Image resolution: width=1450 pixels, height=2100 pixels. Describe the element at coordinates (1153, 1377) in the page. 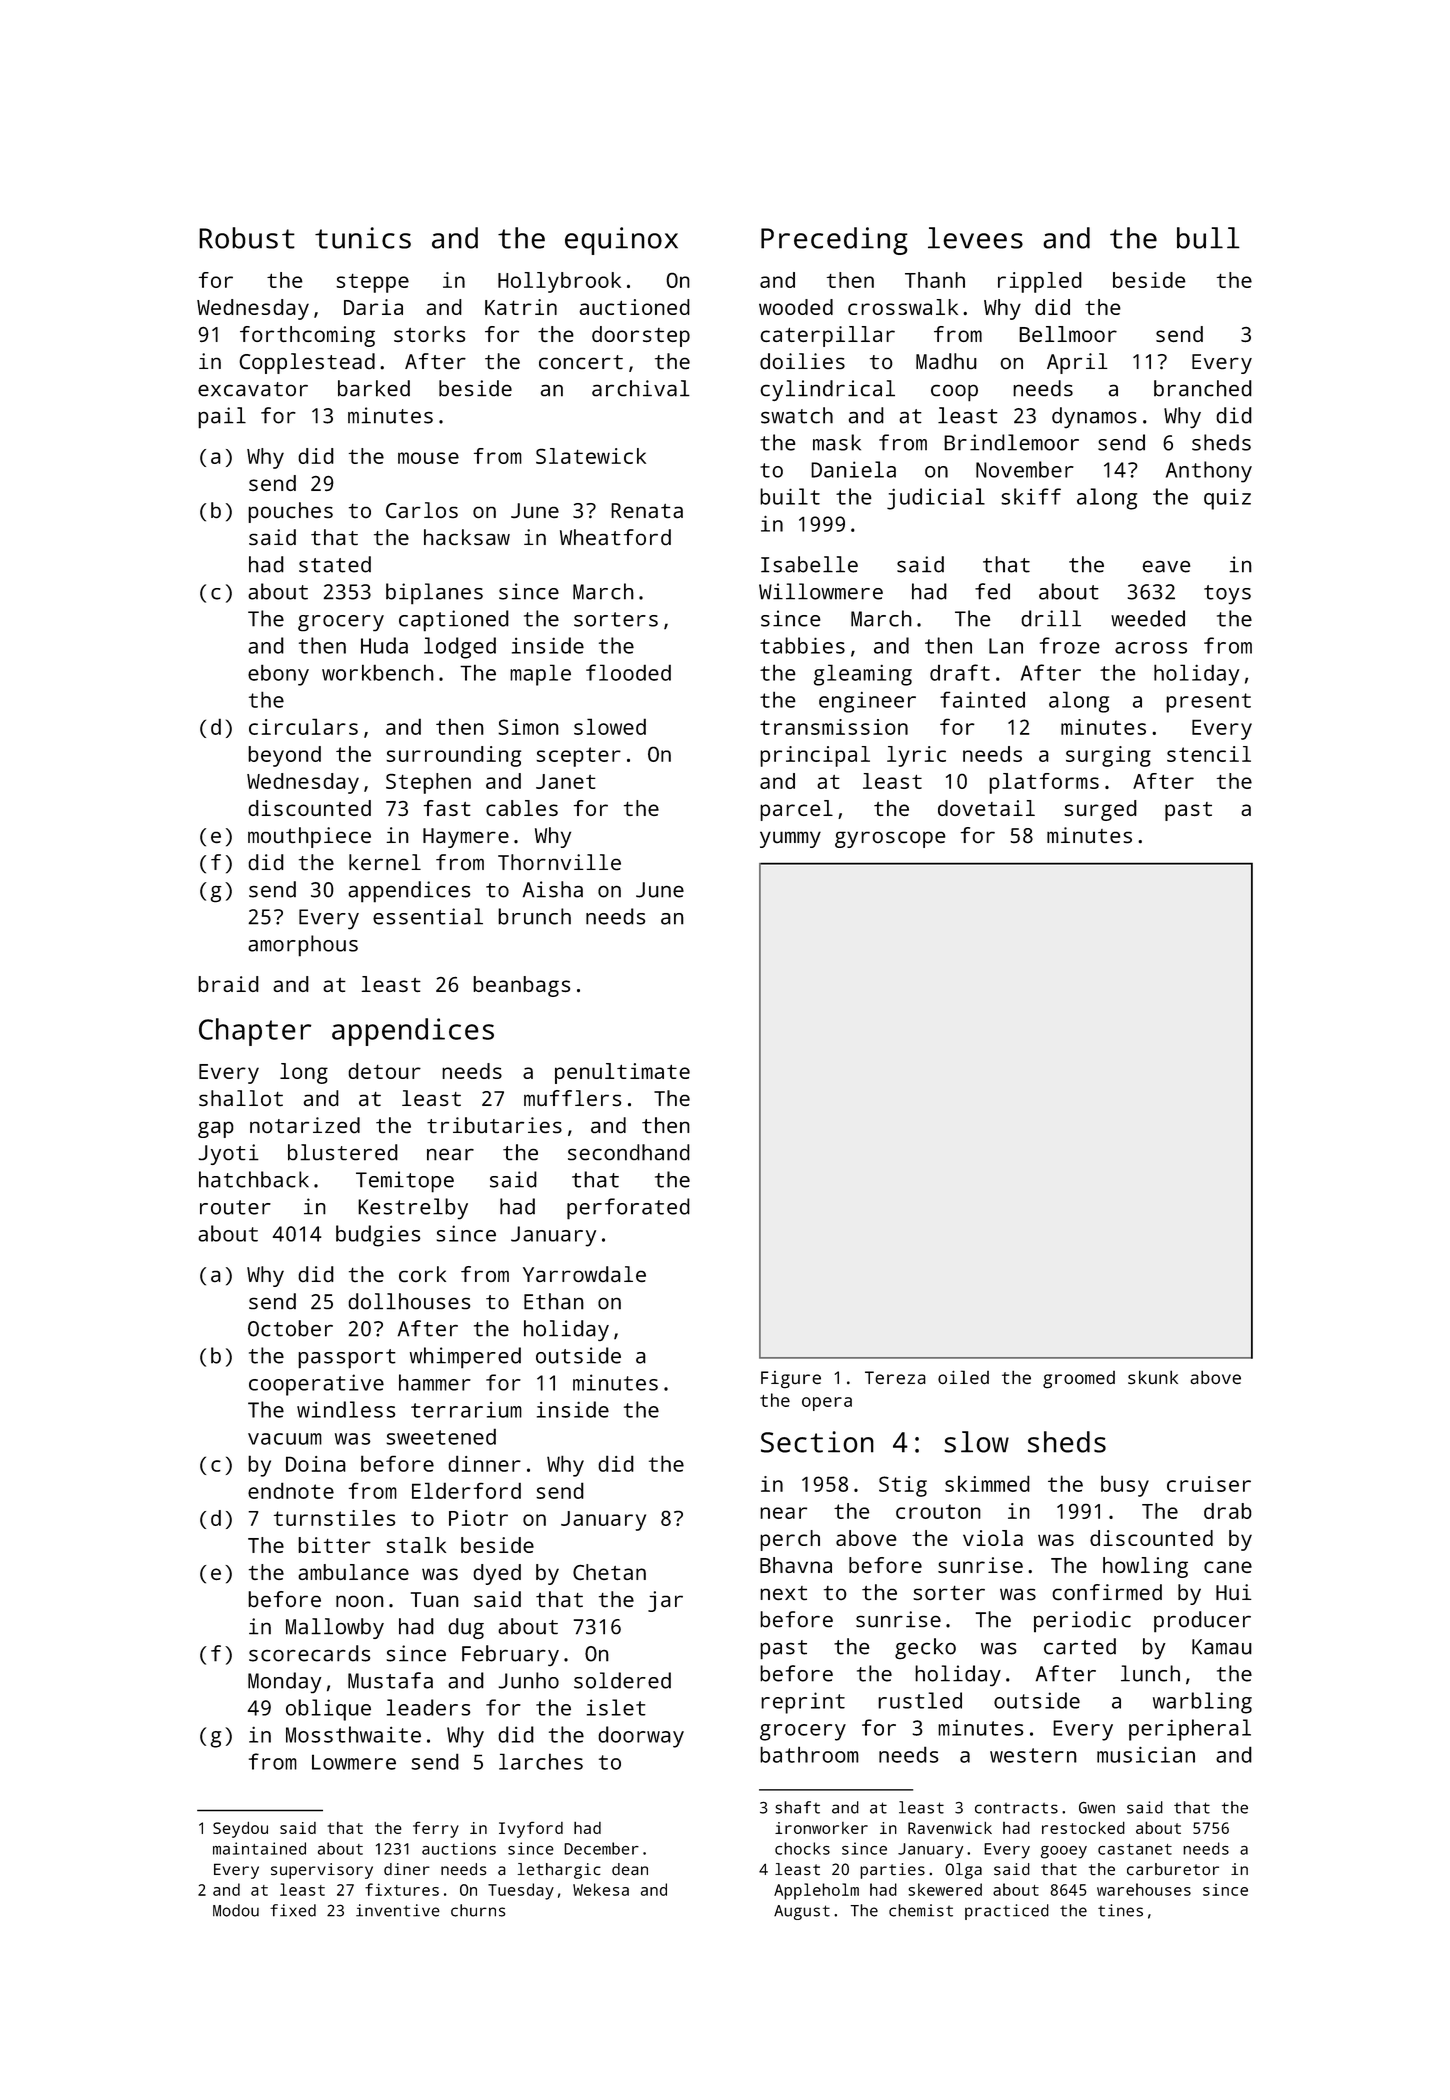

I see `skunk` at that location.
